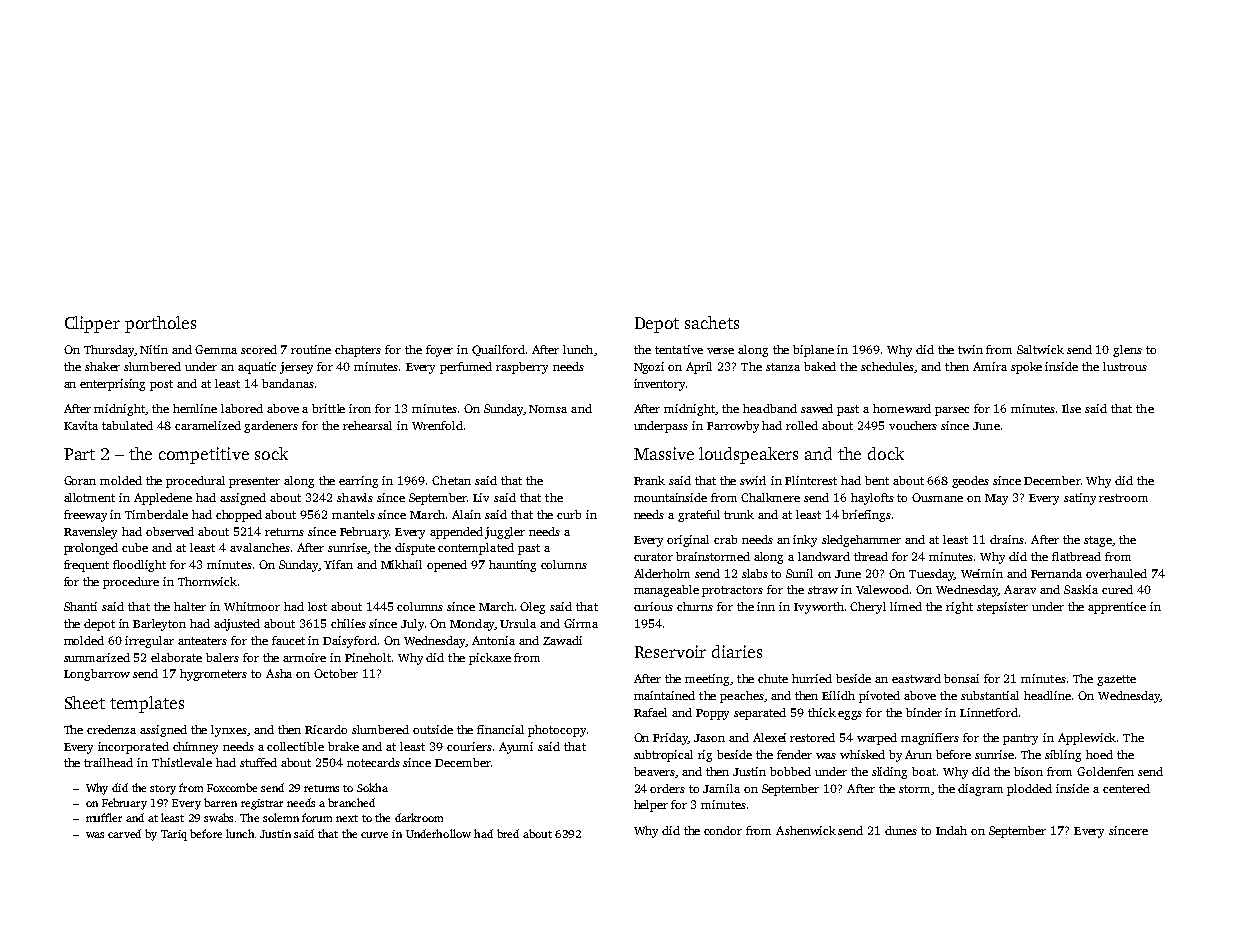  Describe the element at coordinates (970, 349) in the image. I see `twin` at that location.
